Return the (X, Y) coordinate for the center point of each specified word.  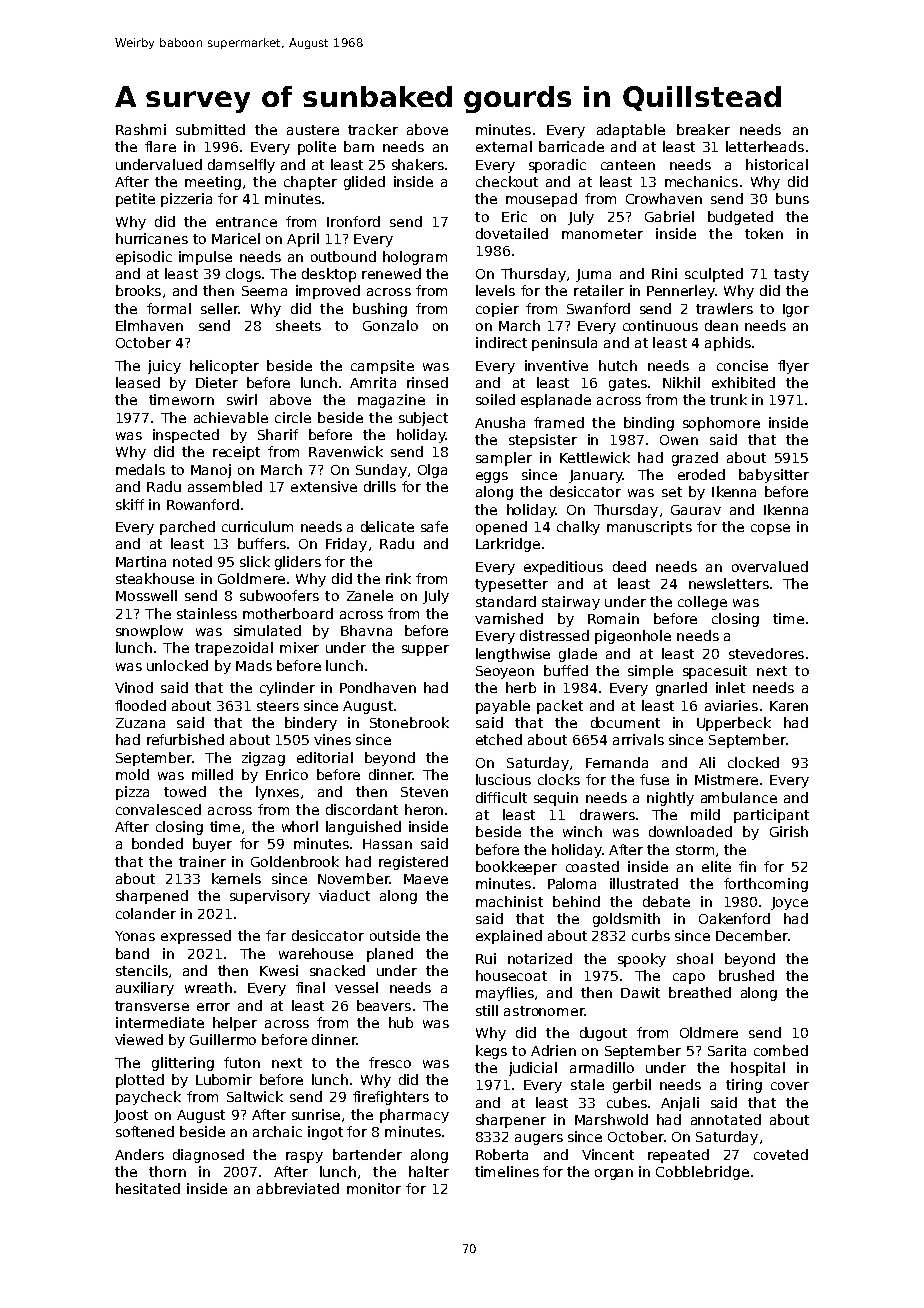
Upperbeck (734, 724)
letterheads (765, 146)
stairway (571, 603)
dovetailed (512, 233)
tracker (373, 129)
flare (160, 146)
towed (185, 791)
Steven (424, 792)
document (625, 722)
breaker (703, 129)
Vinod (134, 687)
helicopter (224, 367)
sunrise (316, 1114)
